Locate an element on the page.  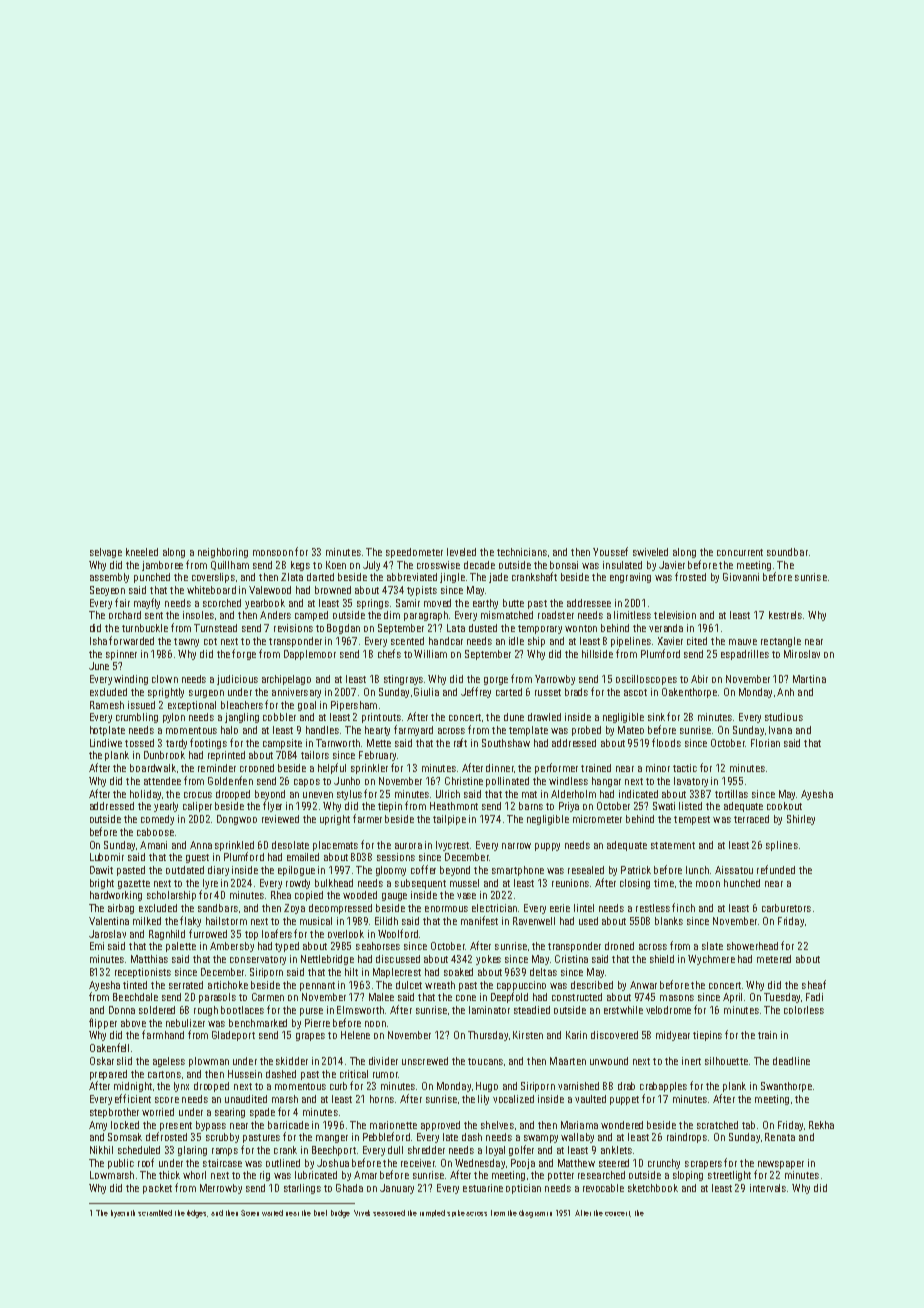
copied is located at coordinates (309, 896).
